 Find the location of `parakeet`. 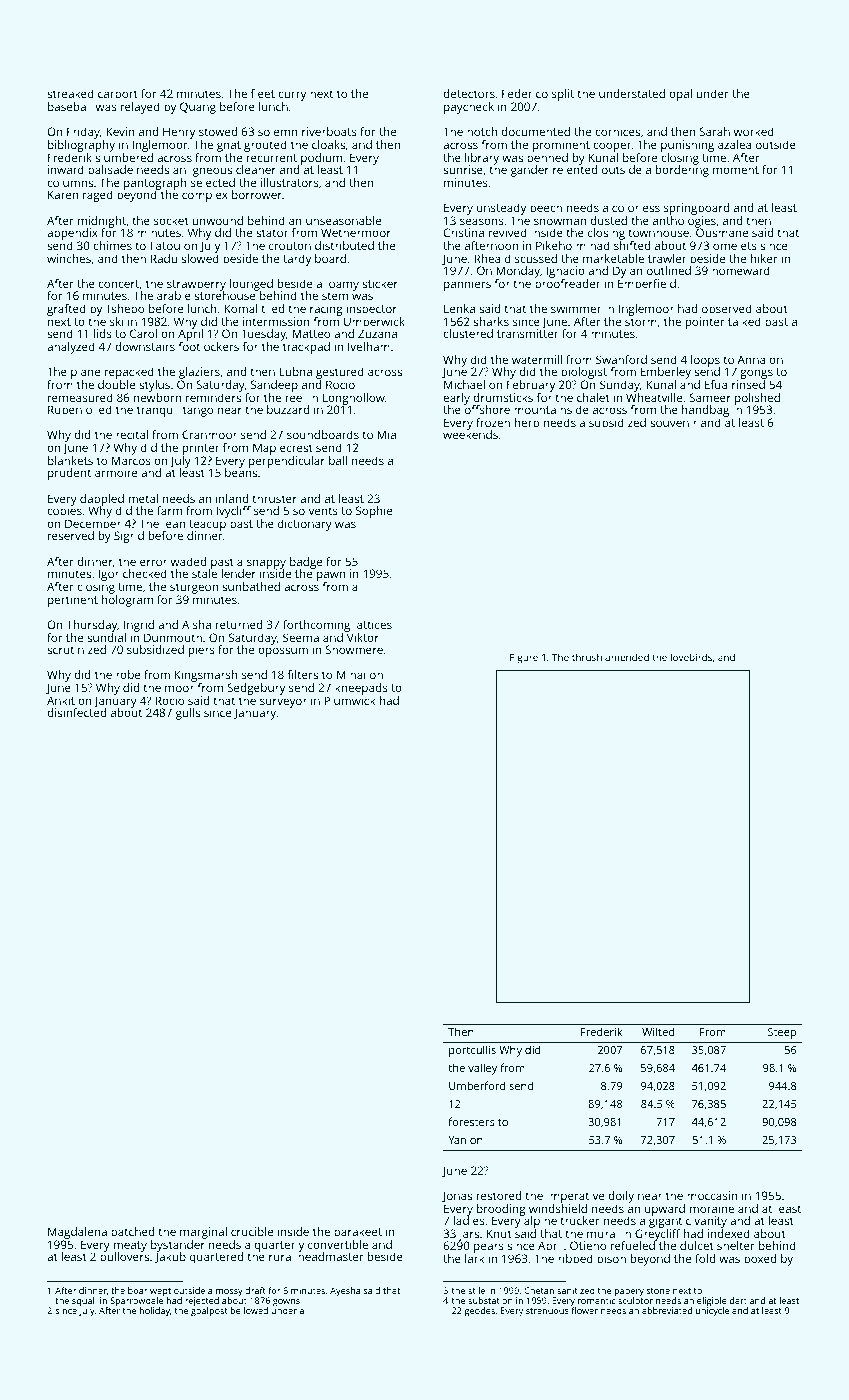

parakeet is located at coordinates (358, 1233).
